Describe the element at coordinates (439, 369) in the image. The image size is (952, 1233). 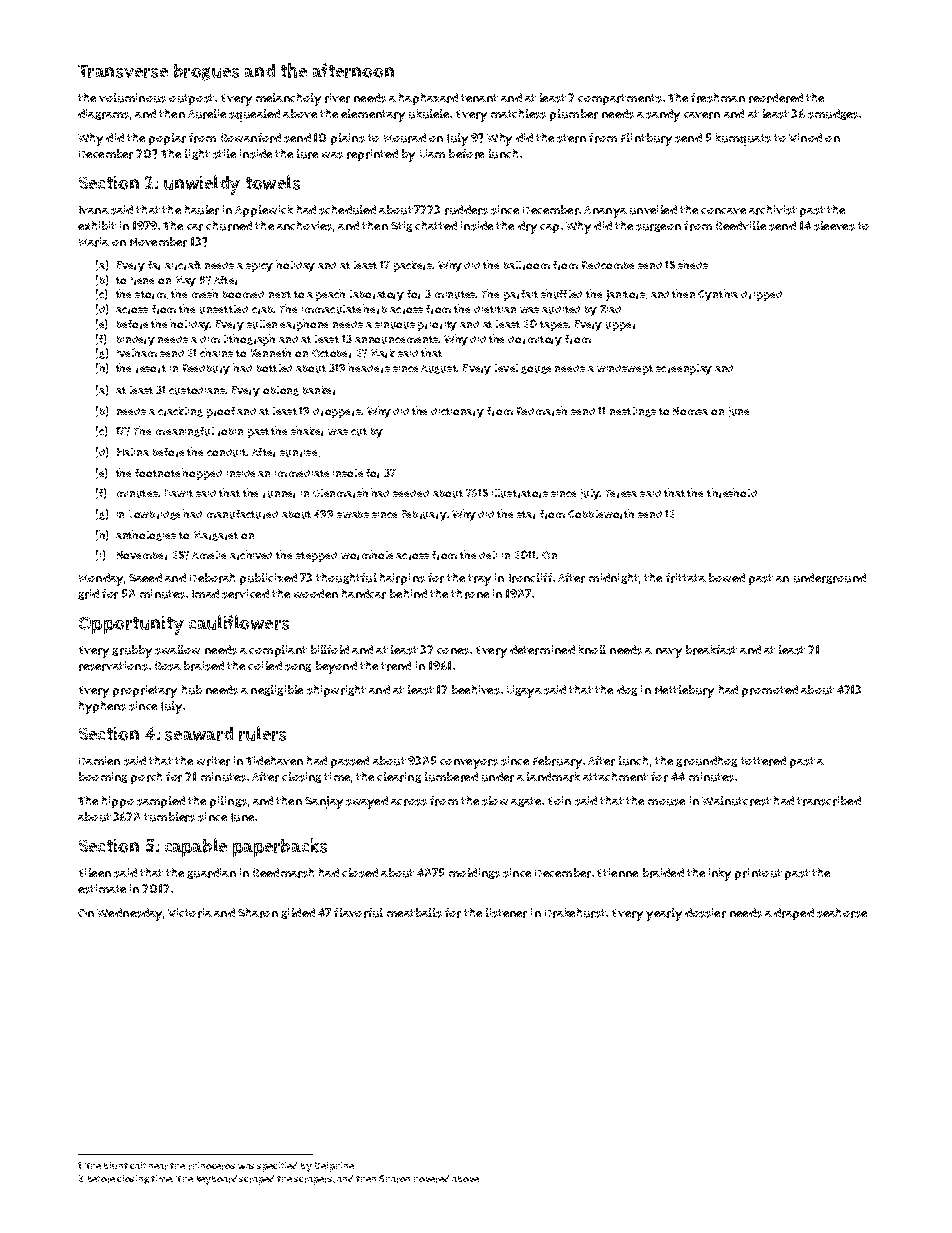
I see `August` at that location.
